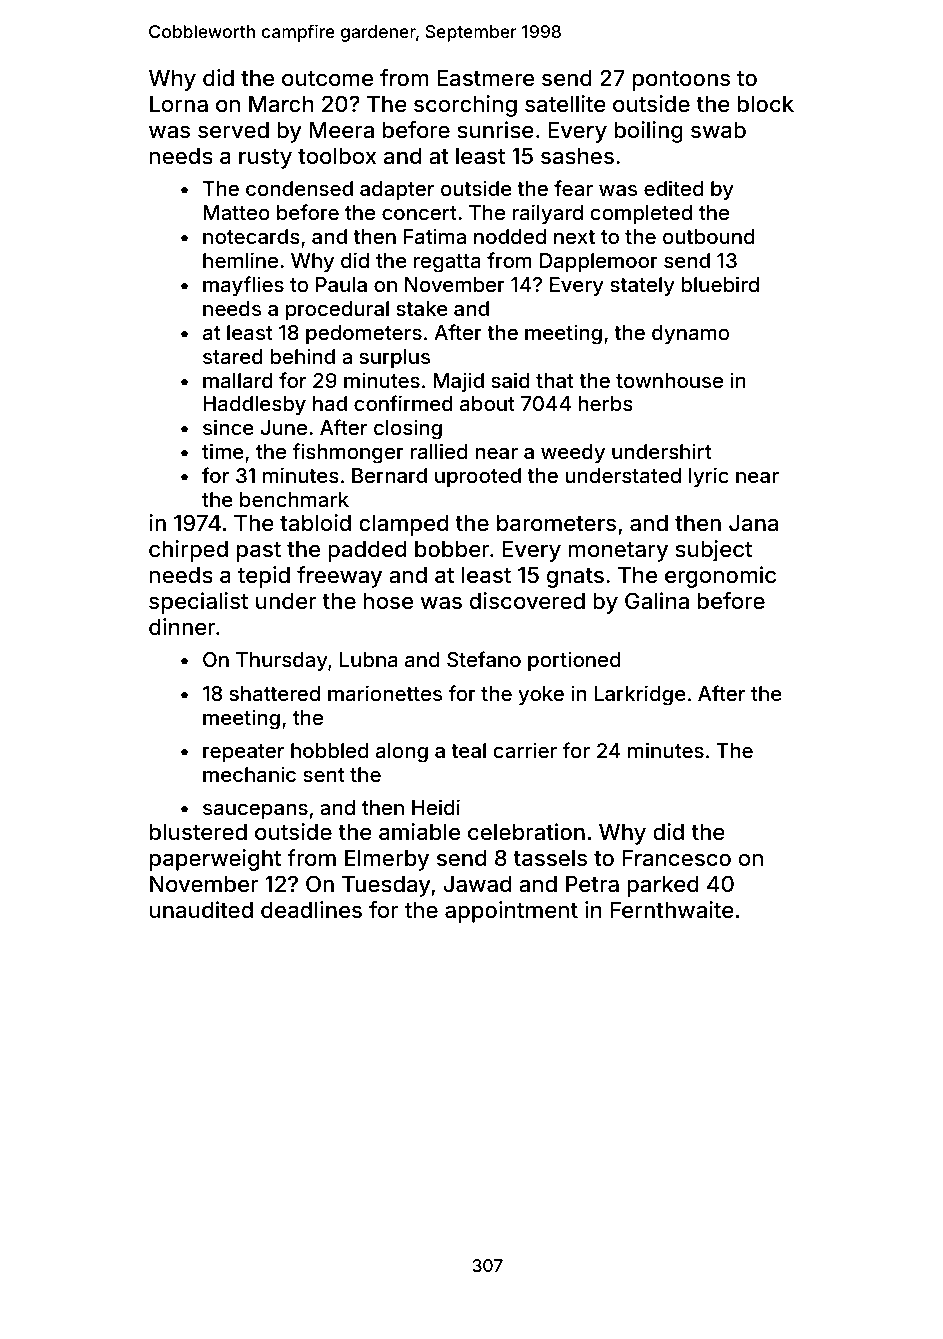  Describe the element at coordinates (182, 626) in the document. I see `dinner` at that location.
